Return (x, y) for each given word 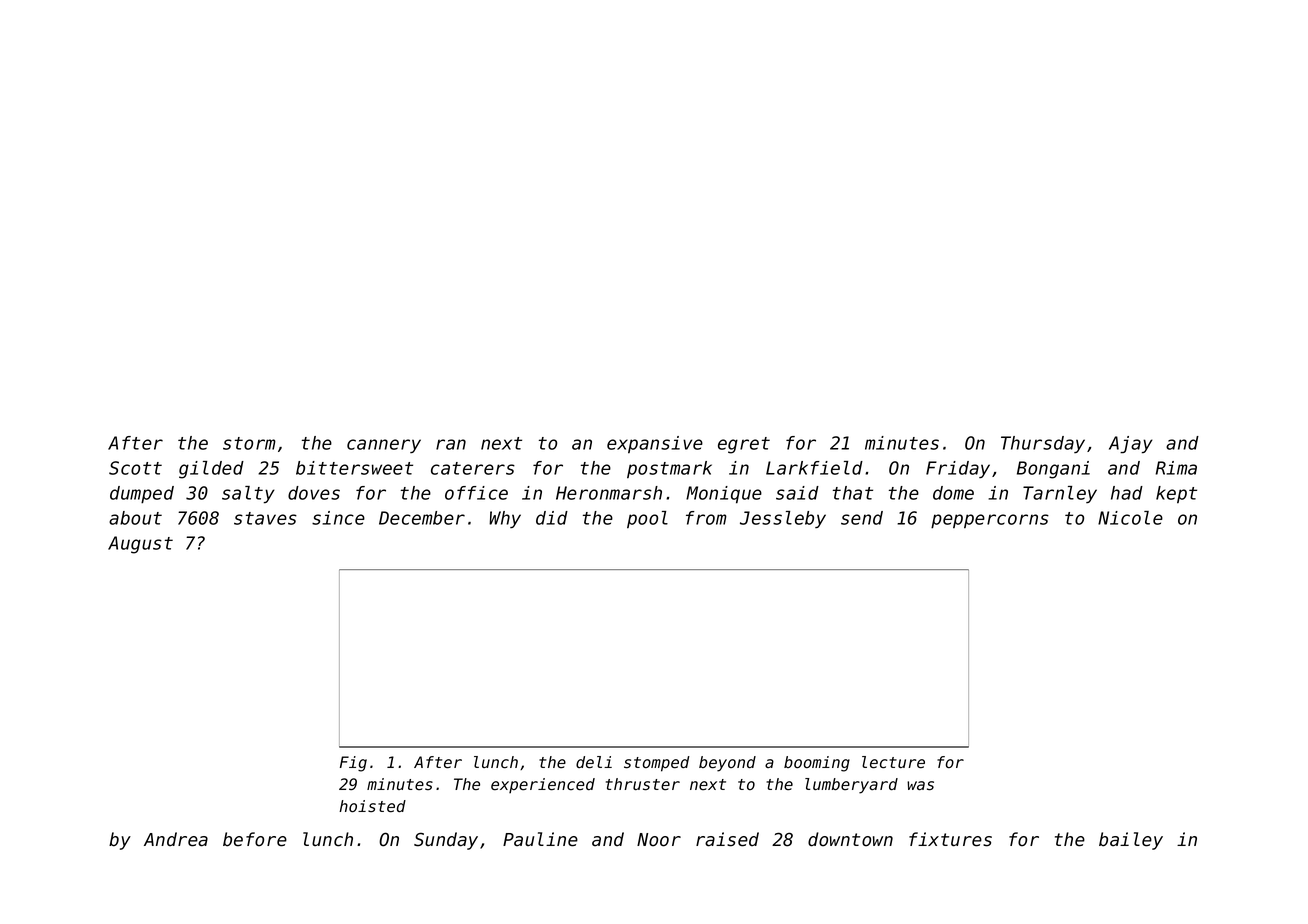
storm (249, 443)
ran (451, 444)
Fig (353, 764)
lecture (893, 762)
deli (594, 762)
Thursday (1043, 444)
